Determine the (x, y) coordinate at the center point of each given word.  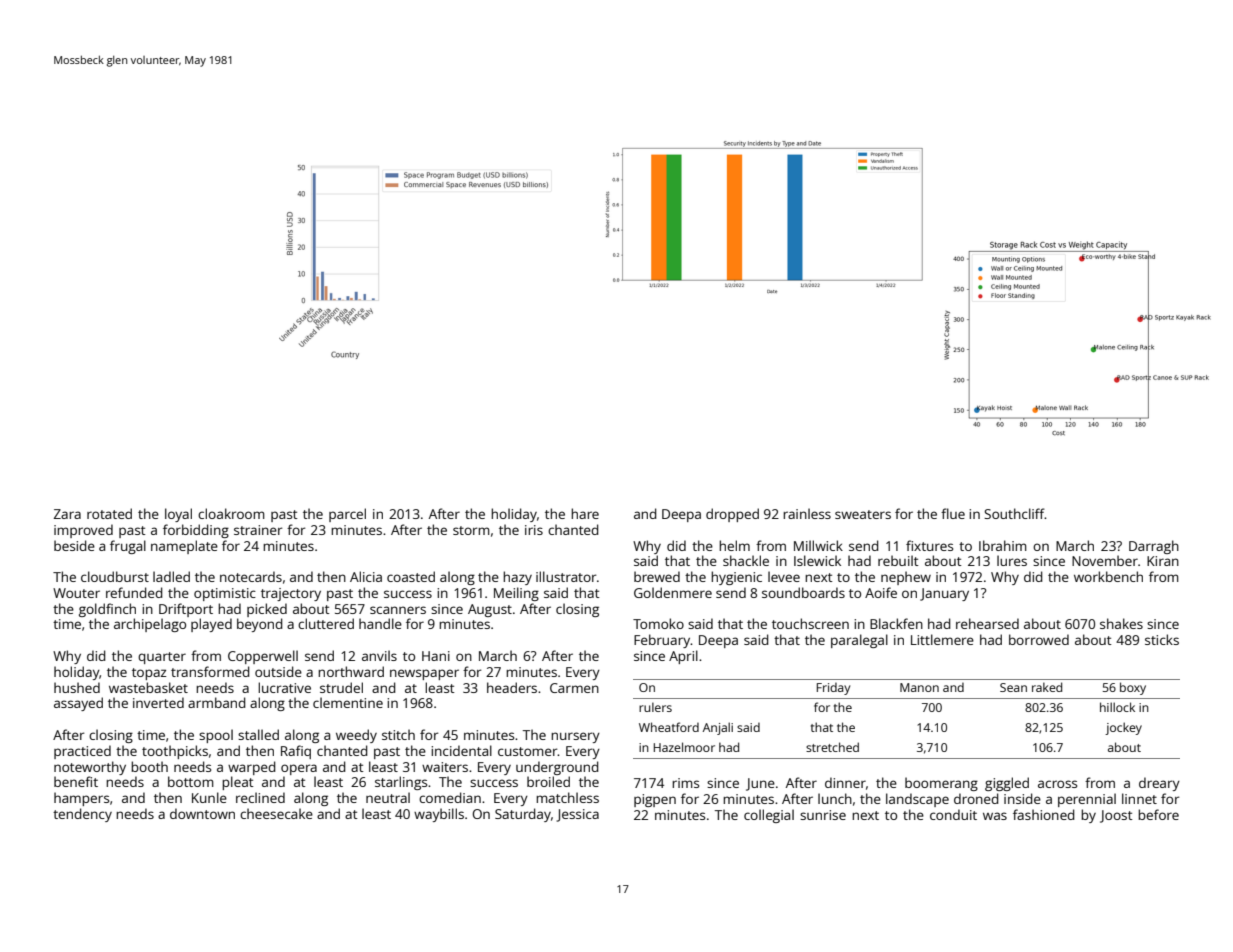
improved (83, 531)
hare (585, 513)
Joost (1116, 816)
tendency (82, 815)
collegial (769, 816)
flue (953, 513)
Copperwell (263, 657)
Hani (436, 656)
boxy (1133, 688)
